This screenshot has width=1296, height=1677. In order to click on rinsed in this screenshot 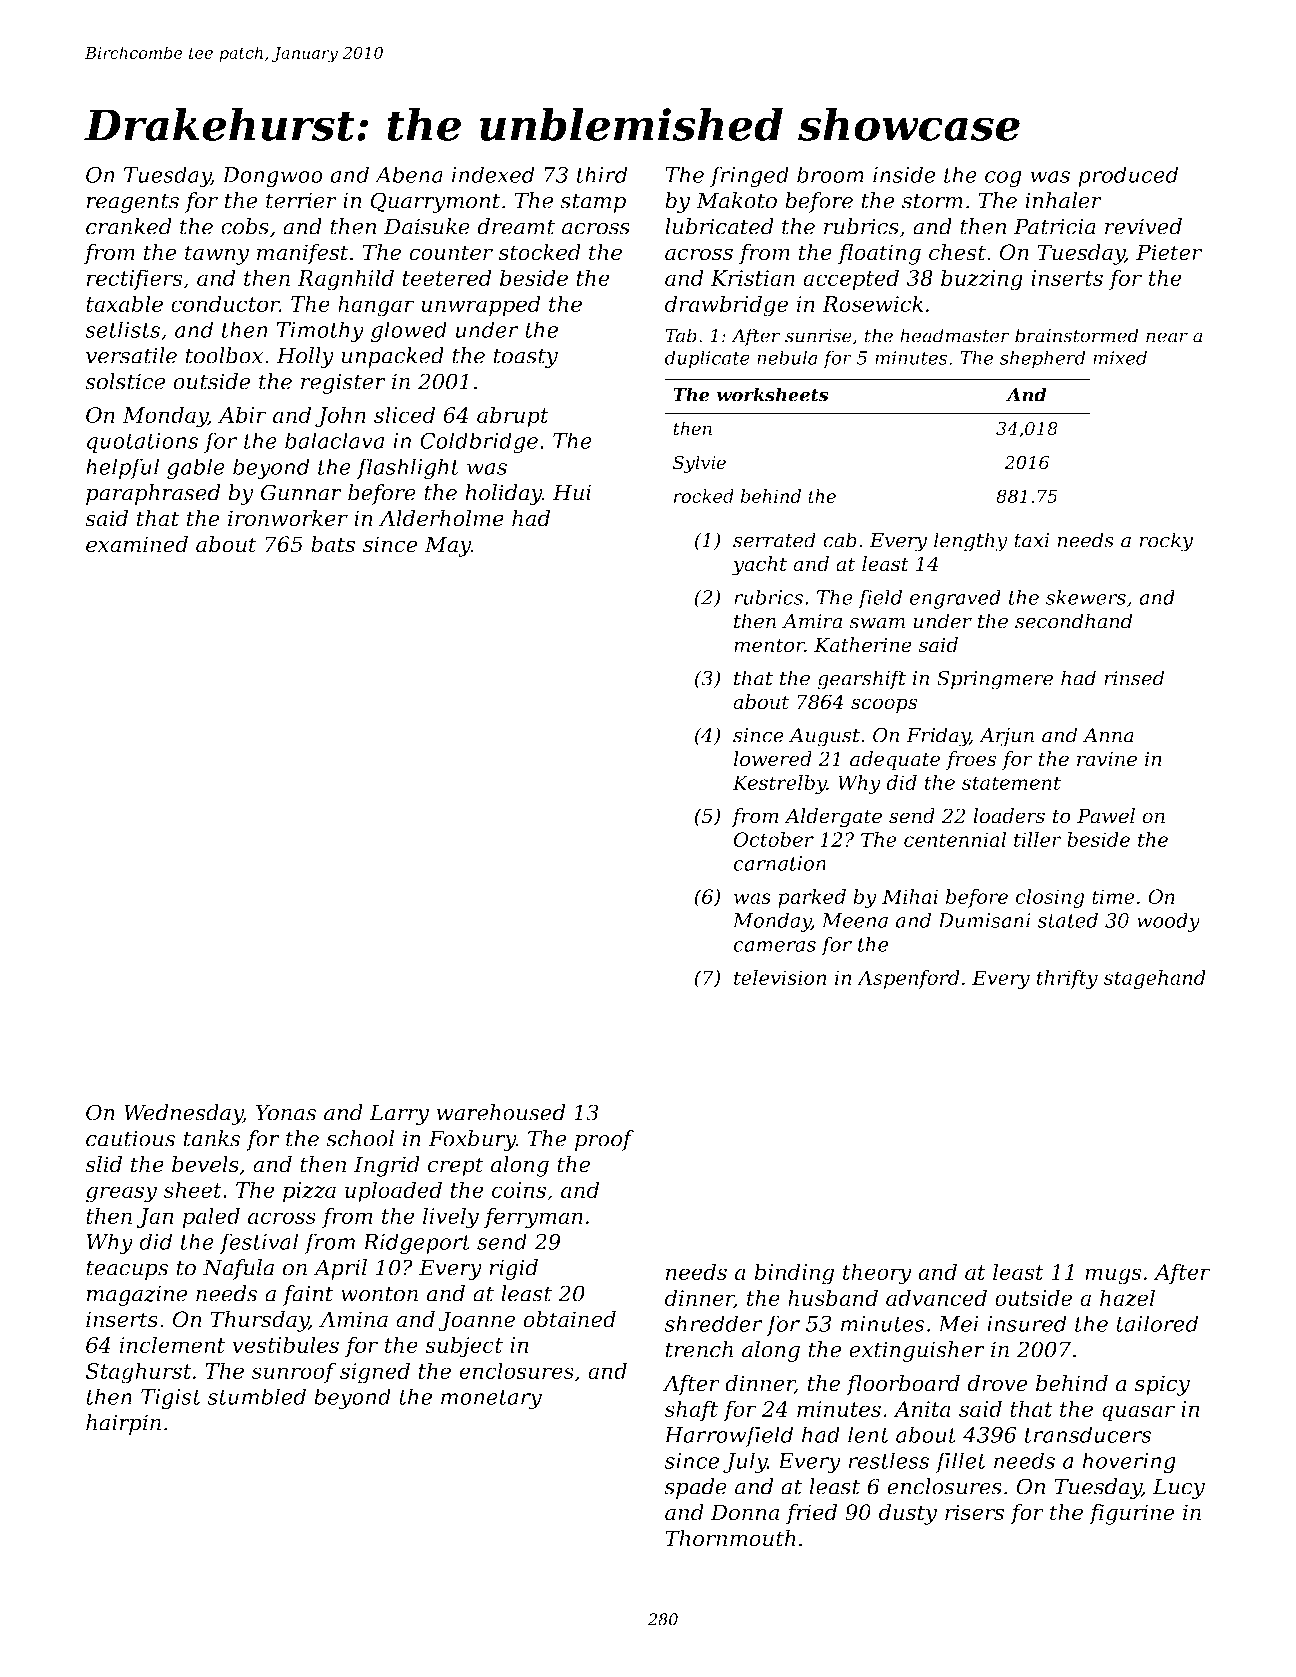, I will do `click(1134, 678)`.
